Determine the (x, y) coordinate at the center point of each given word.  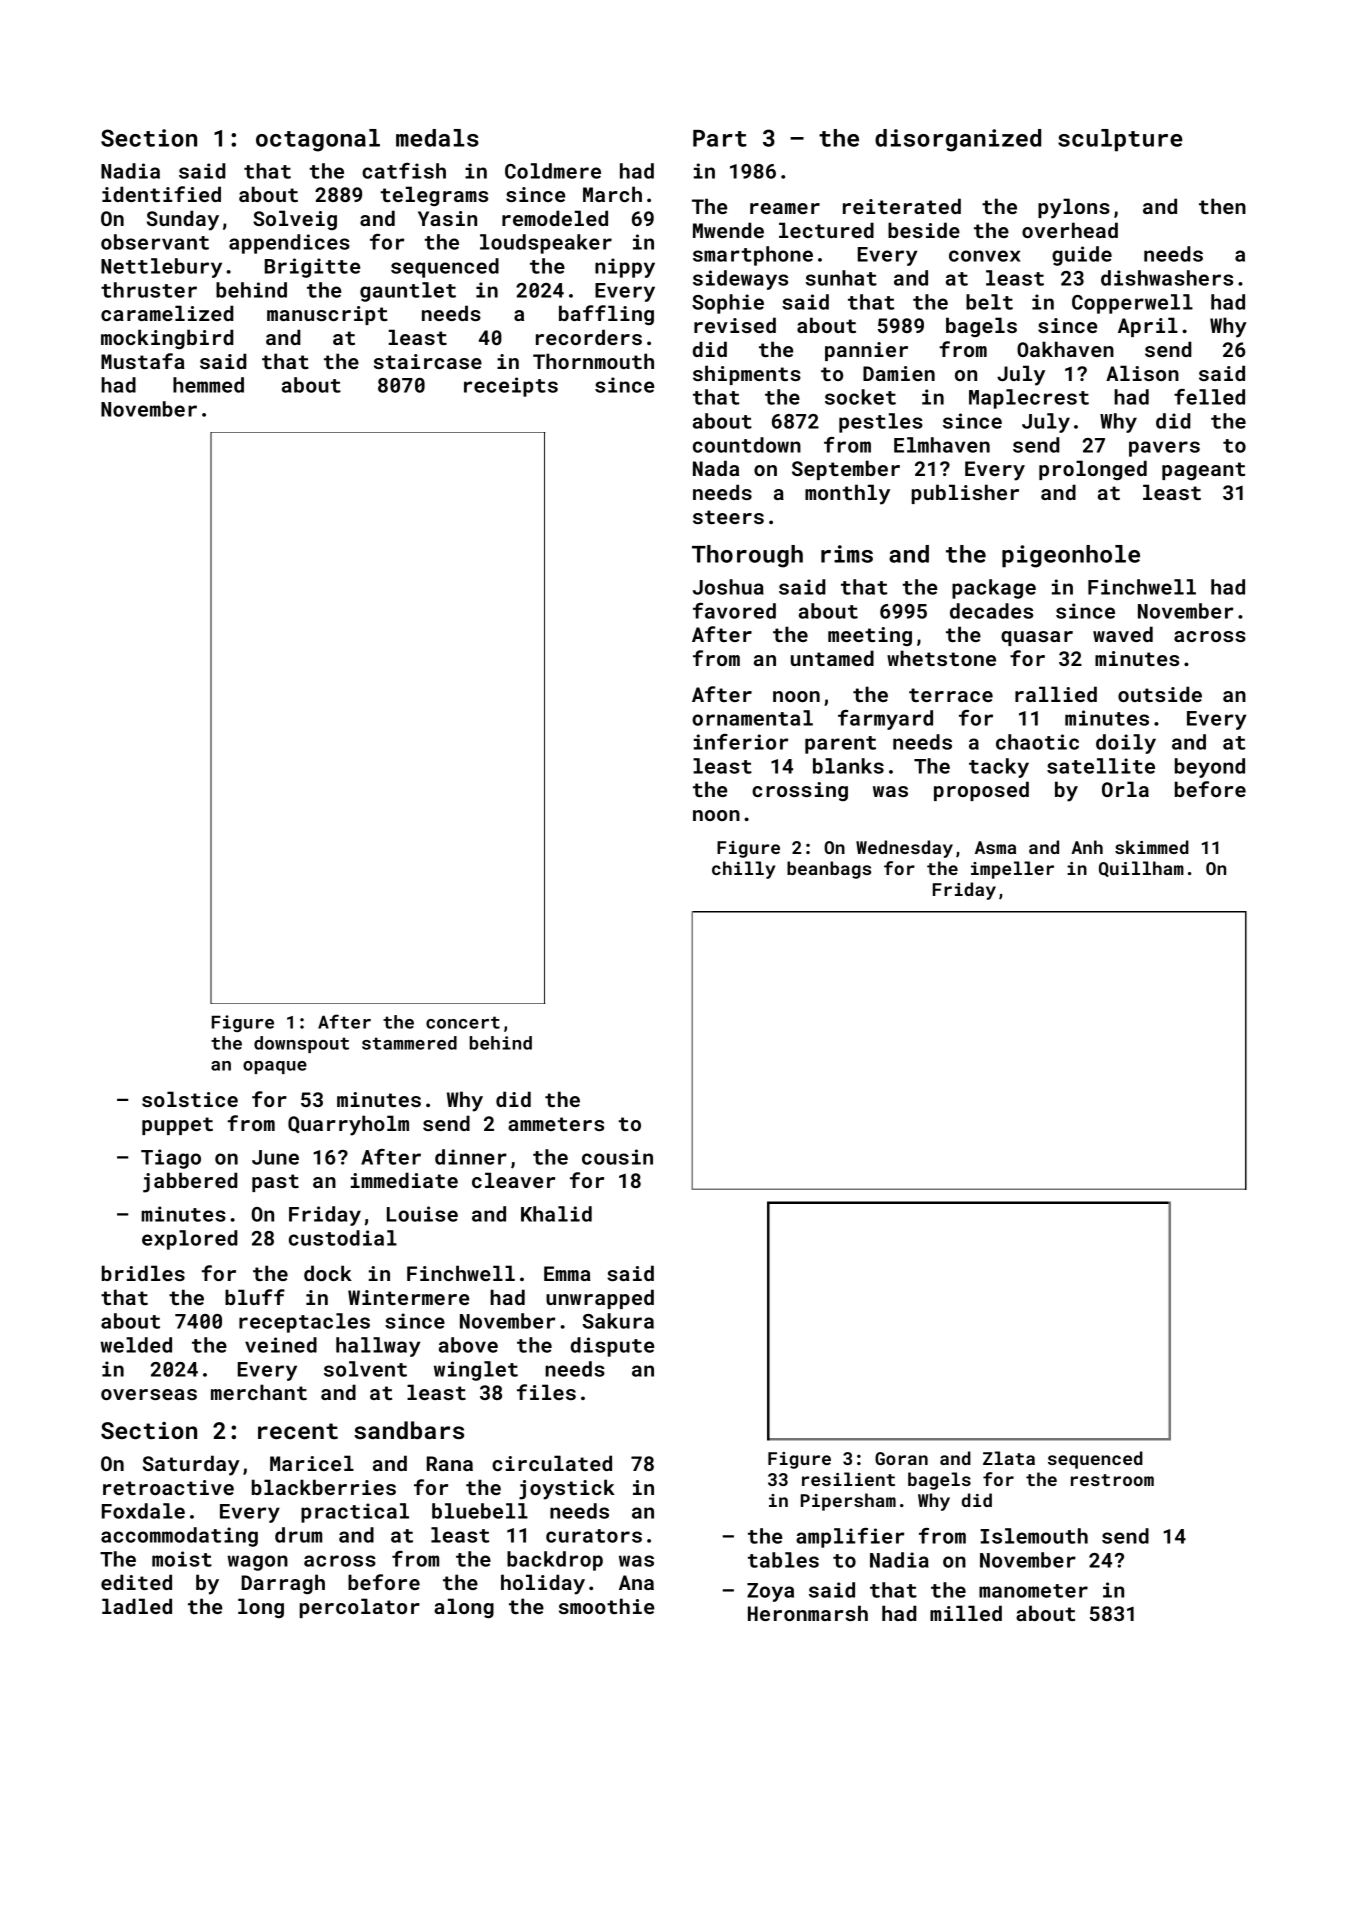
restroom (1112, 1480)
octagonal (318, 140)
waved (1123, 634)
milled (966, 1613)
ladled (137, 1606)
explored (190, 1240)
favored (734, 611)
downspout (301, 1044)
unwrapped (600, 1299)
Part (720, 138)
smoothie (606, 1606)
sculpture (1120, 140)
